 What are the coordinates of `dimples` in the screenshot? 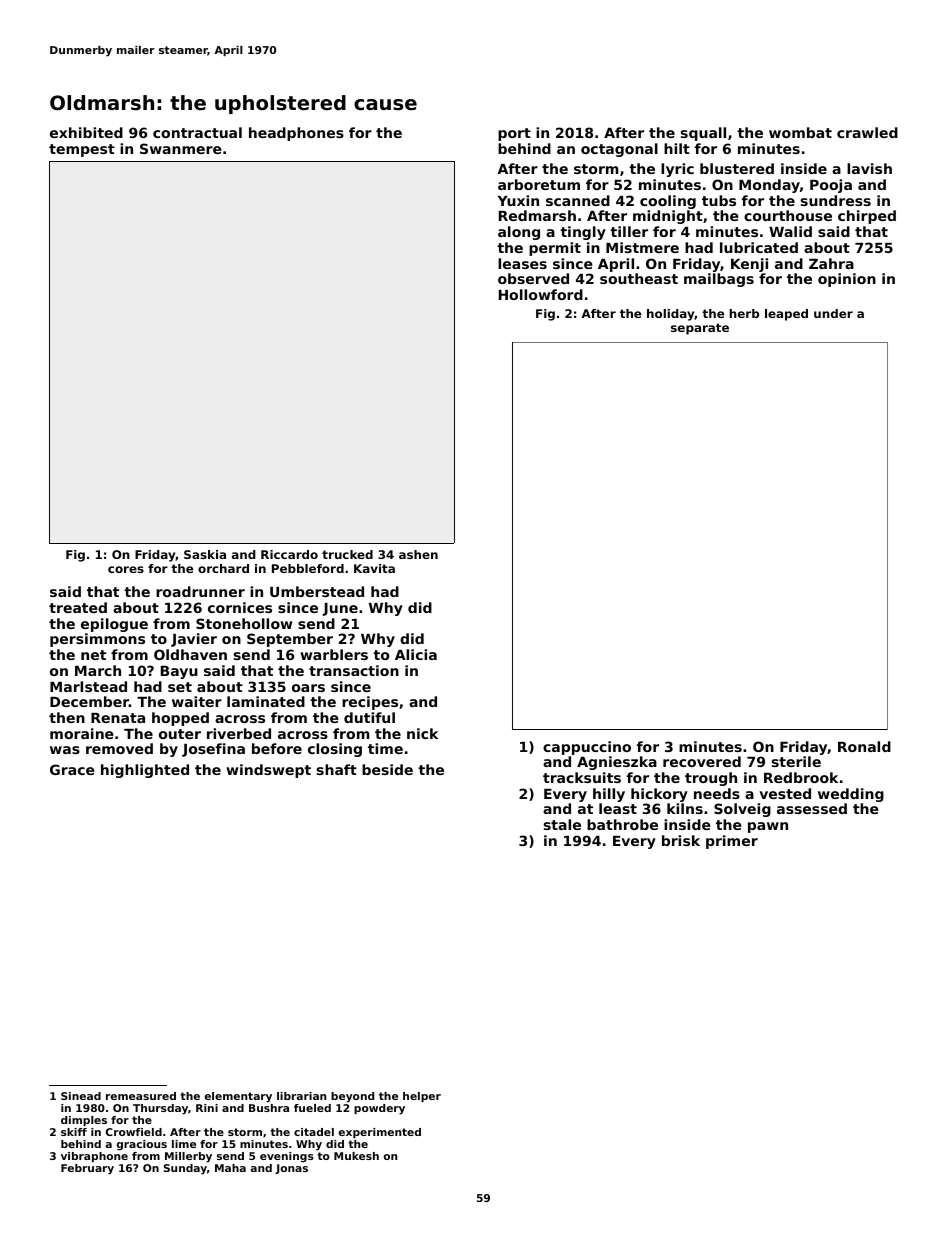 It's located at (84, 1121).
